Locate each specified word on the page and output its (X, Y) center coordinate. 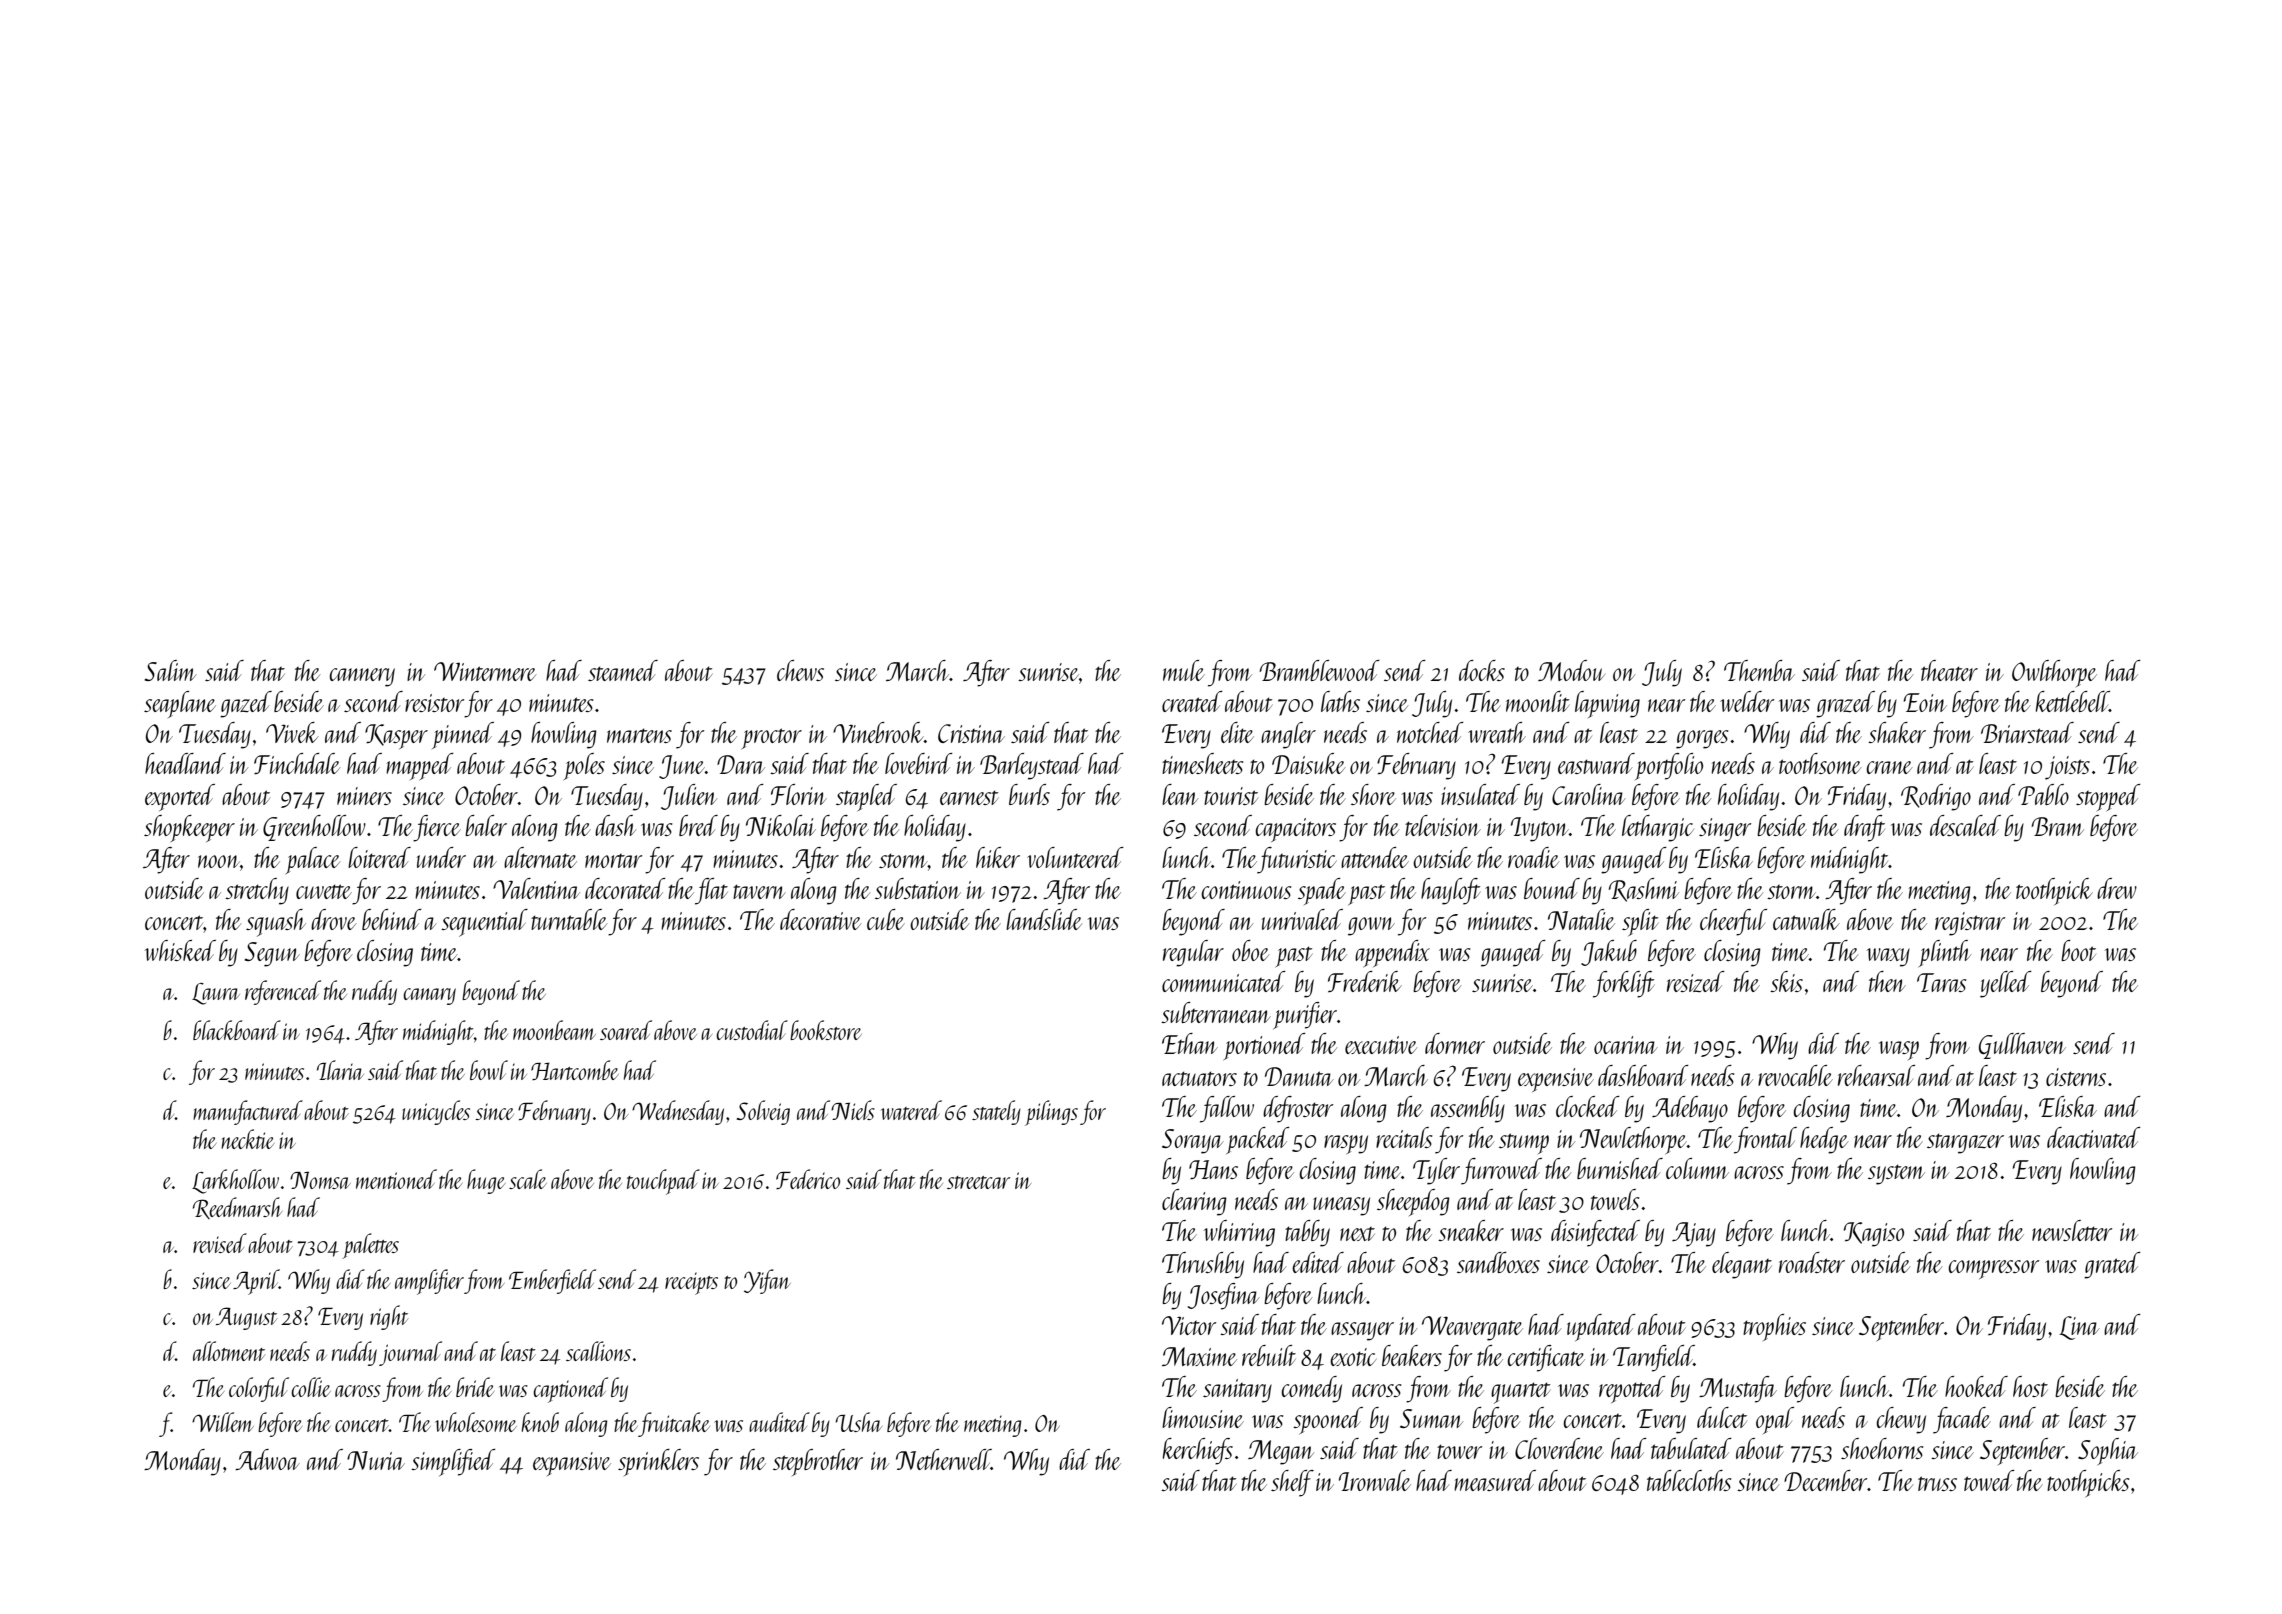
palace (313, 860)
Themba (1759, 670)
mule (1184, 670)
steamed (623, 670)
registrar (1970, 924)
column (1697, 1168)
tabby (1307, 1233)
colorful (259, 1389)
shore (1373, 794)
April (256, 1282)
